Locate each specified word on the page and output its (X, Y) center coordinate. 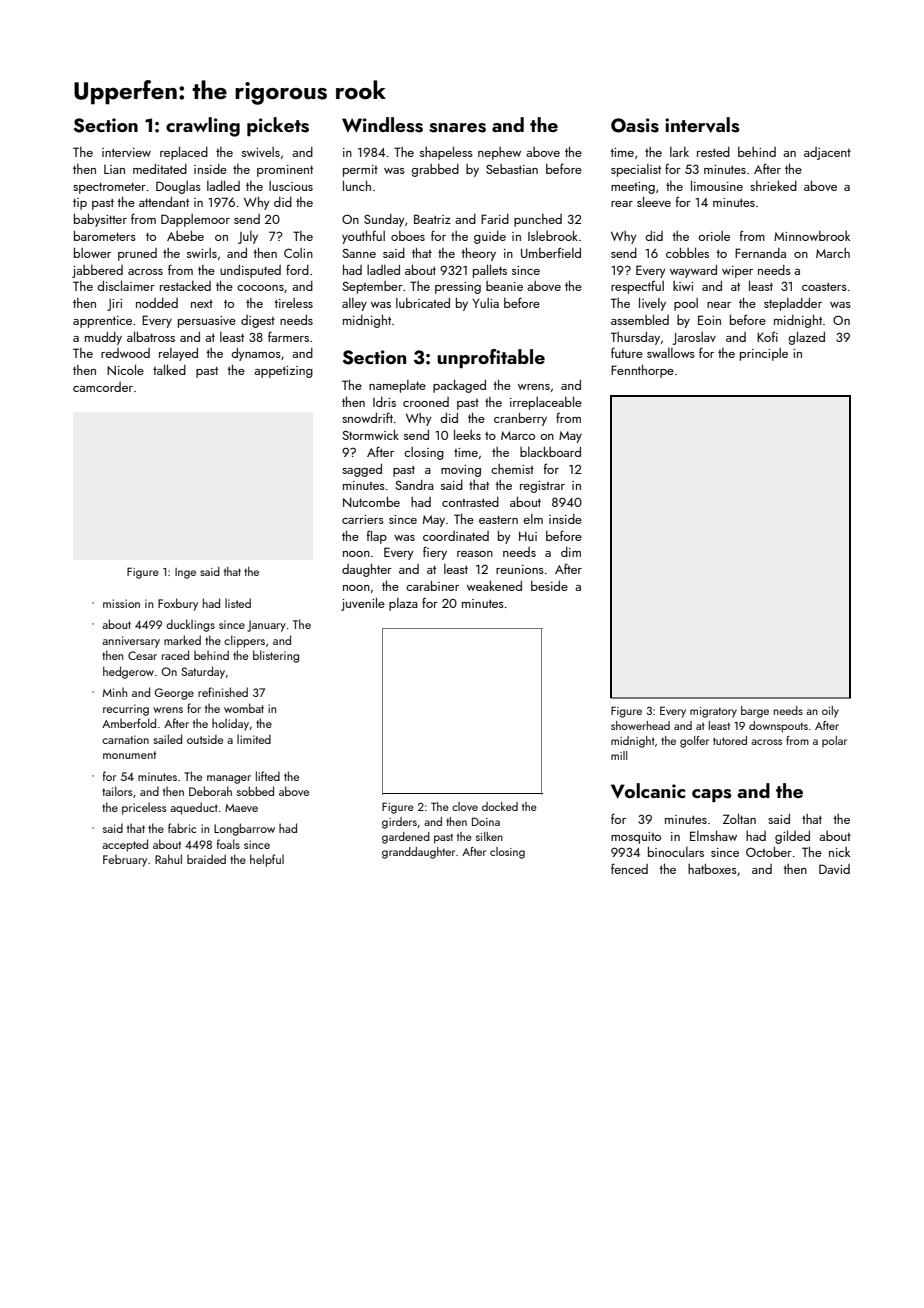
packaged (459, 386)
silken (489, 836)
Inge (185, 573)
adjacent (827, 153)
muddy (103, 338)
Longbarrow (244, 829)
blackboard (550, 451)
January (266, 626)
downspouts (778, 727)
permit (360, 171)
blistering (276, 656)
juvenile (363, 604)
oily (830, 712)
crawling (203, 127)
